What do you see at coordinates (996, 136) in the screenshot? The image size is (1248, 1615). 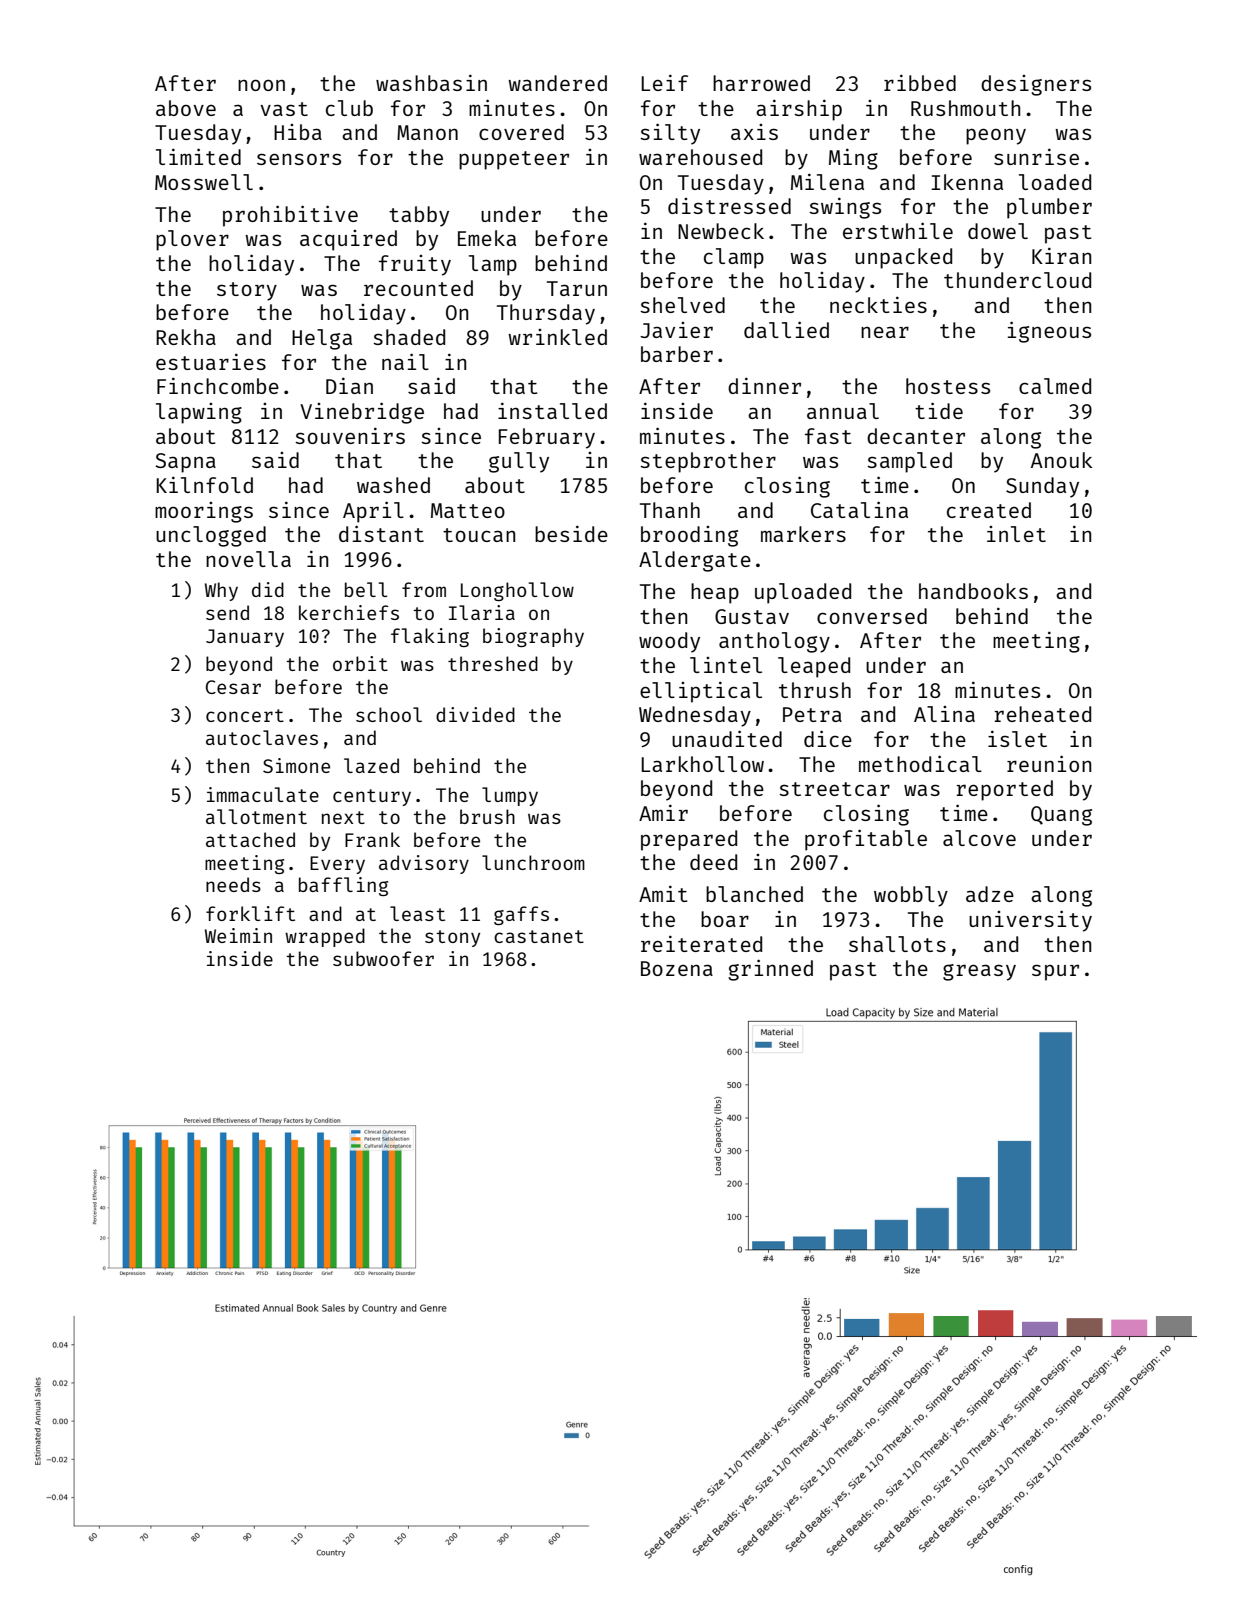 I see `peony` at bounding box center [996, 136].
